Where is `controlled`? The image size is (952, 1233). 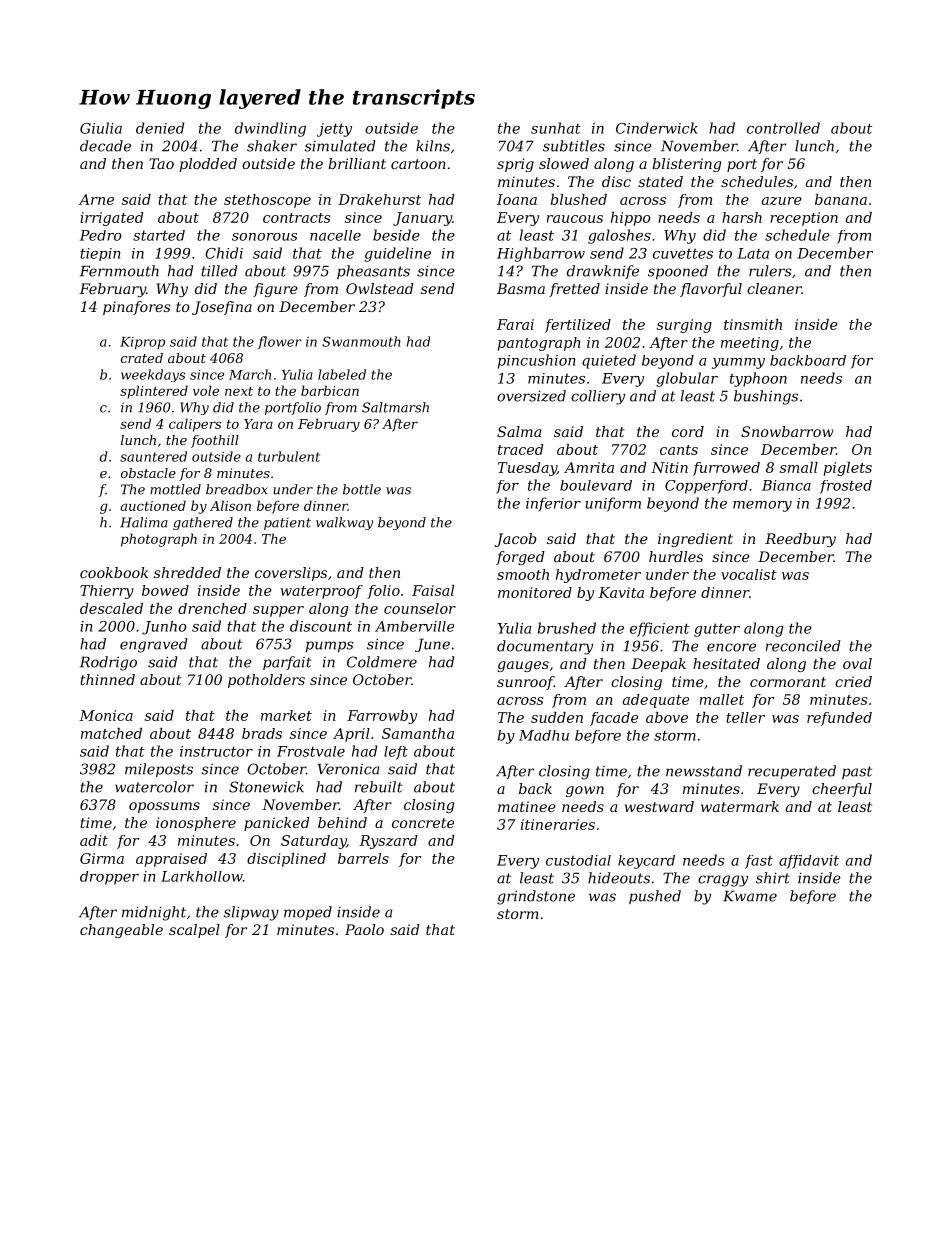 controlled is located at coordinates (783, 128).
